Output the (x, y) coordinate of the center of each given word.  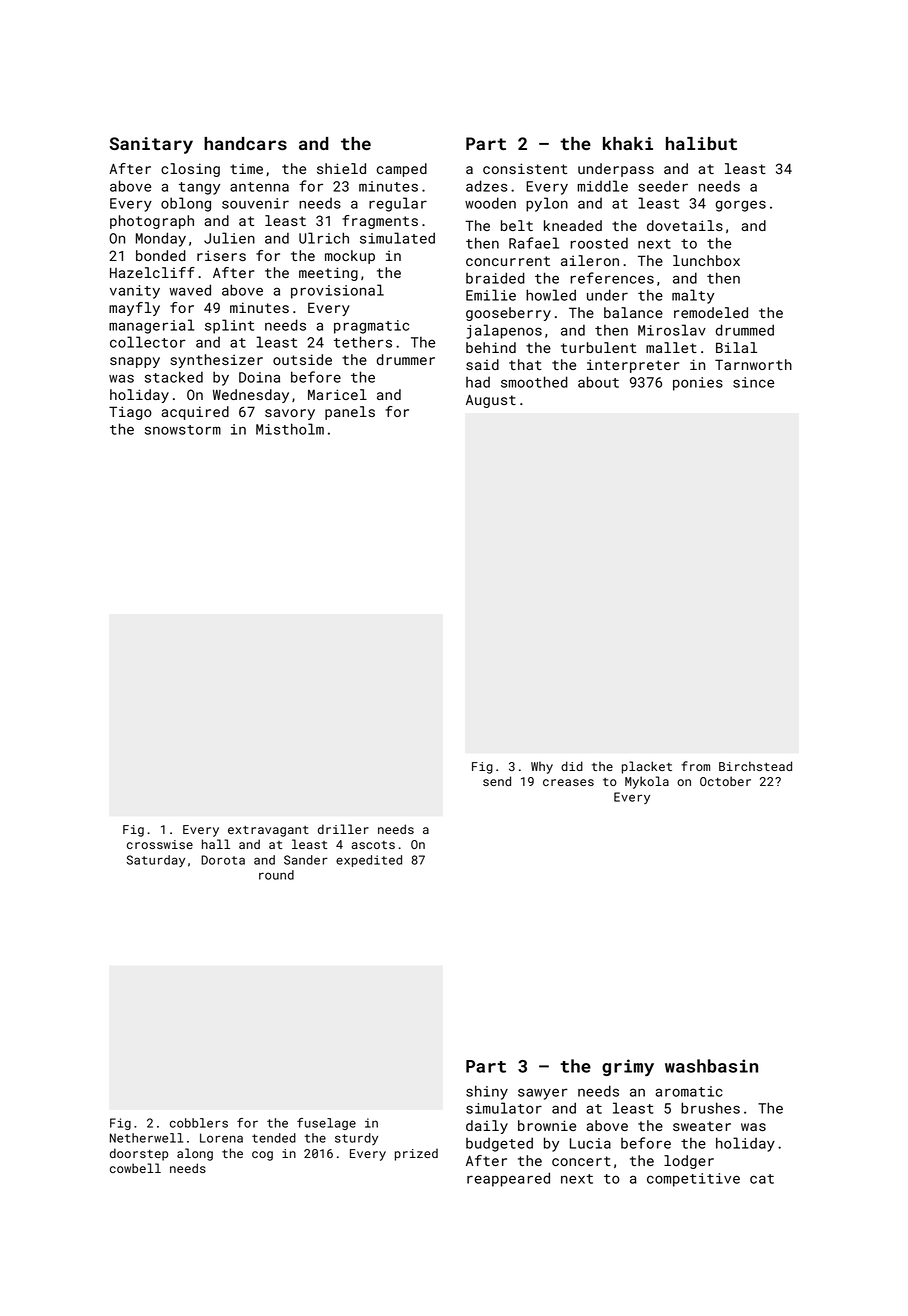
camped (402, 170)
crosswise (160, 844)
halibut (701, 143)
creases (568, 782)
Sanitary (151, 145)
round (276, 875)
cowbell (135, 1168)
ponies (698, 384)
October (725, 781)
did (572, 766)
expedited (369, 861)
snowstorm (183, 430)
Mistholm (290, 429)
